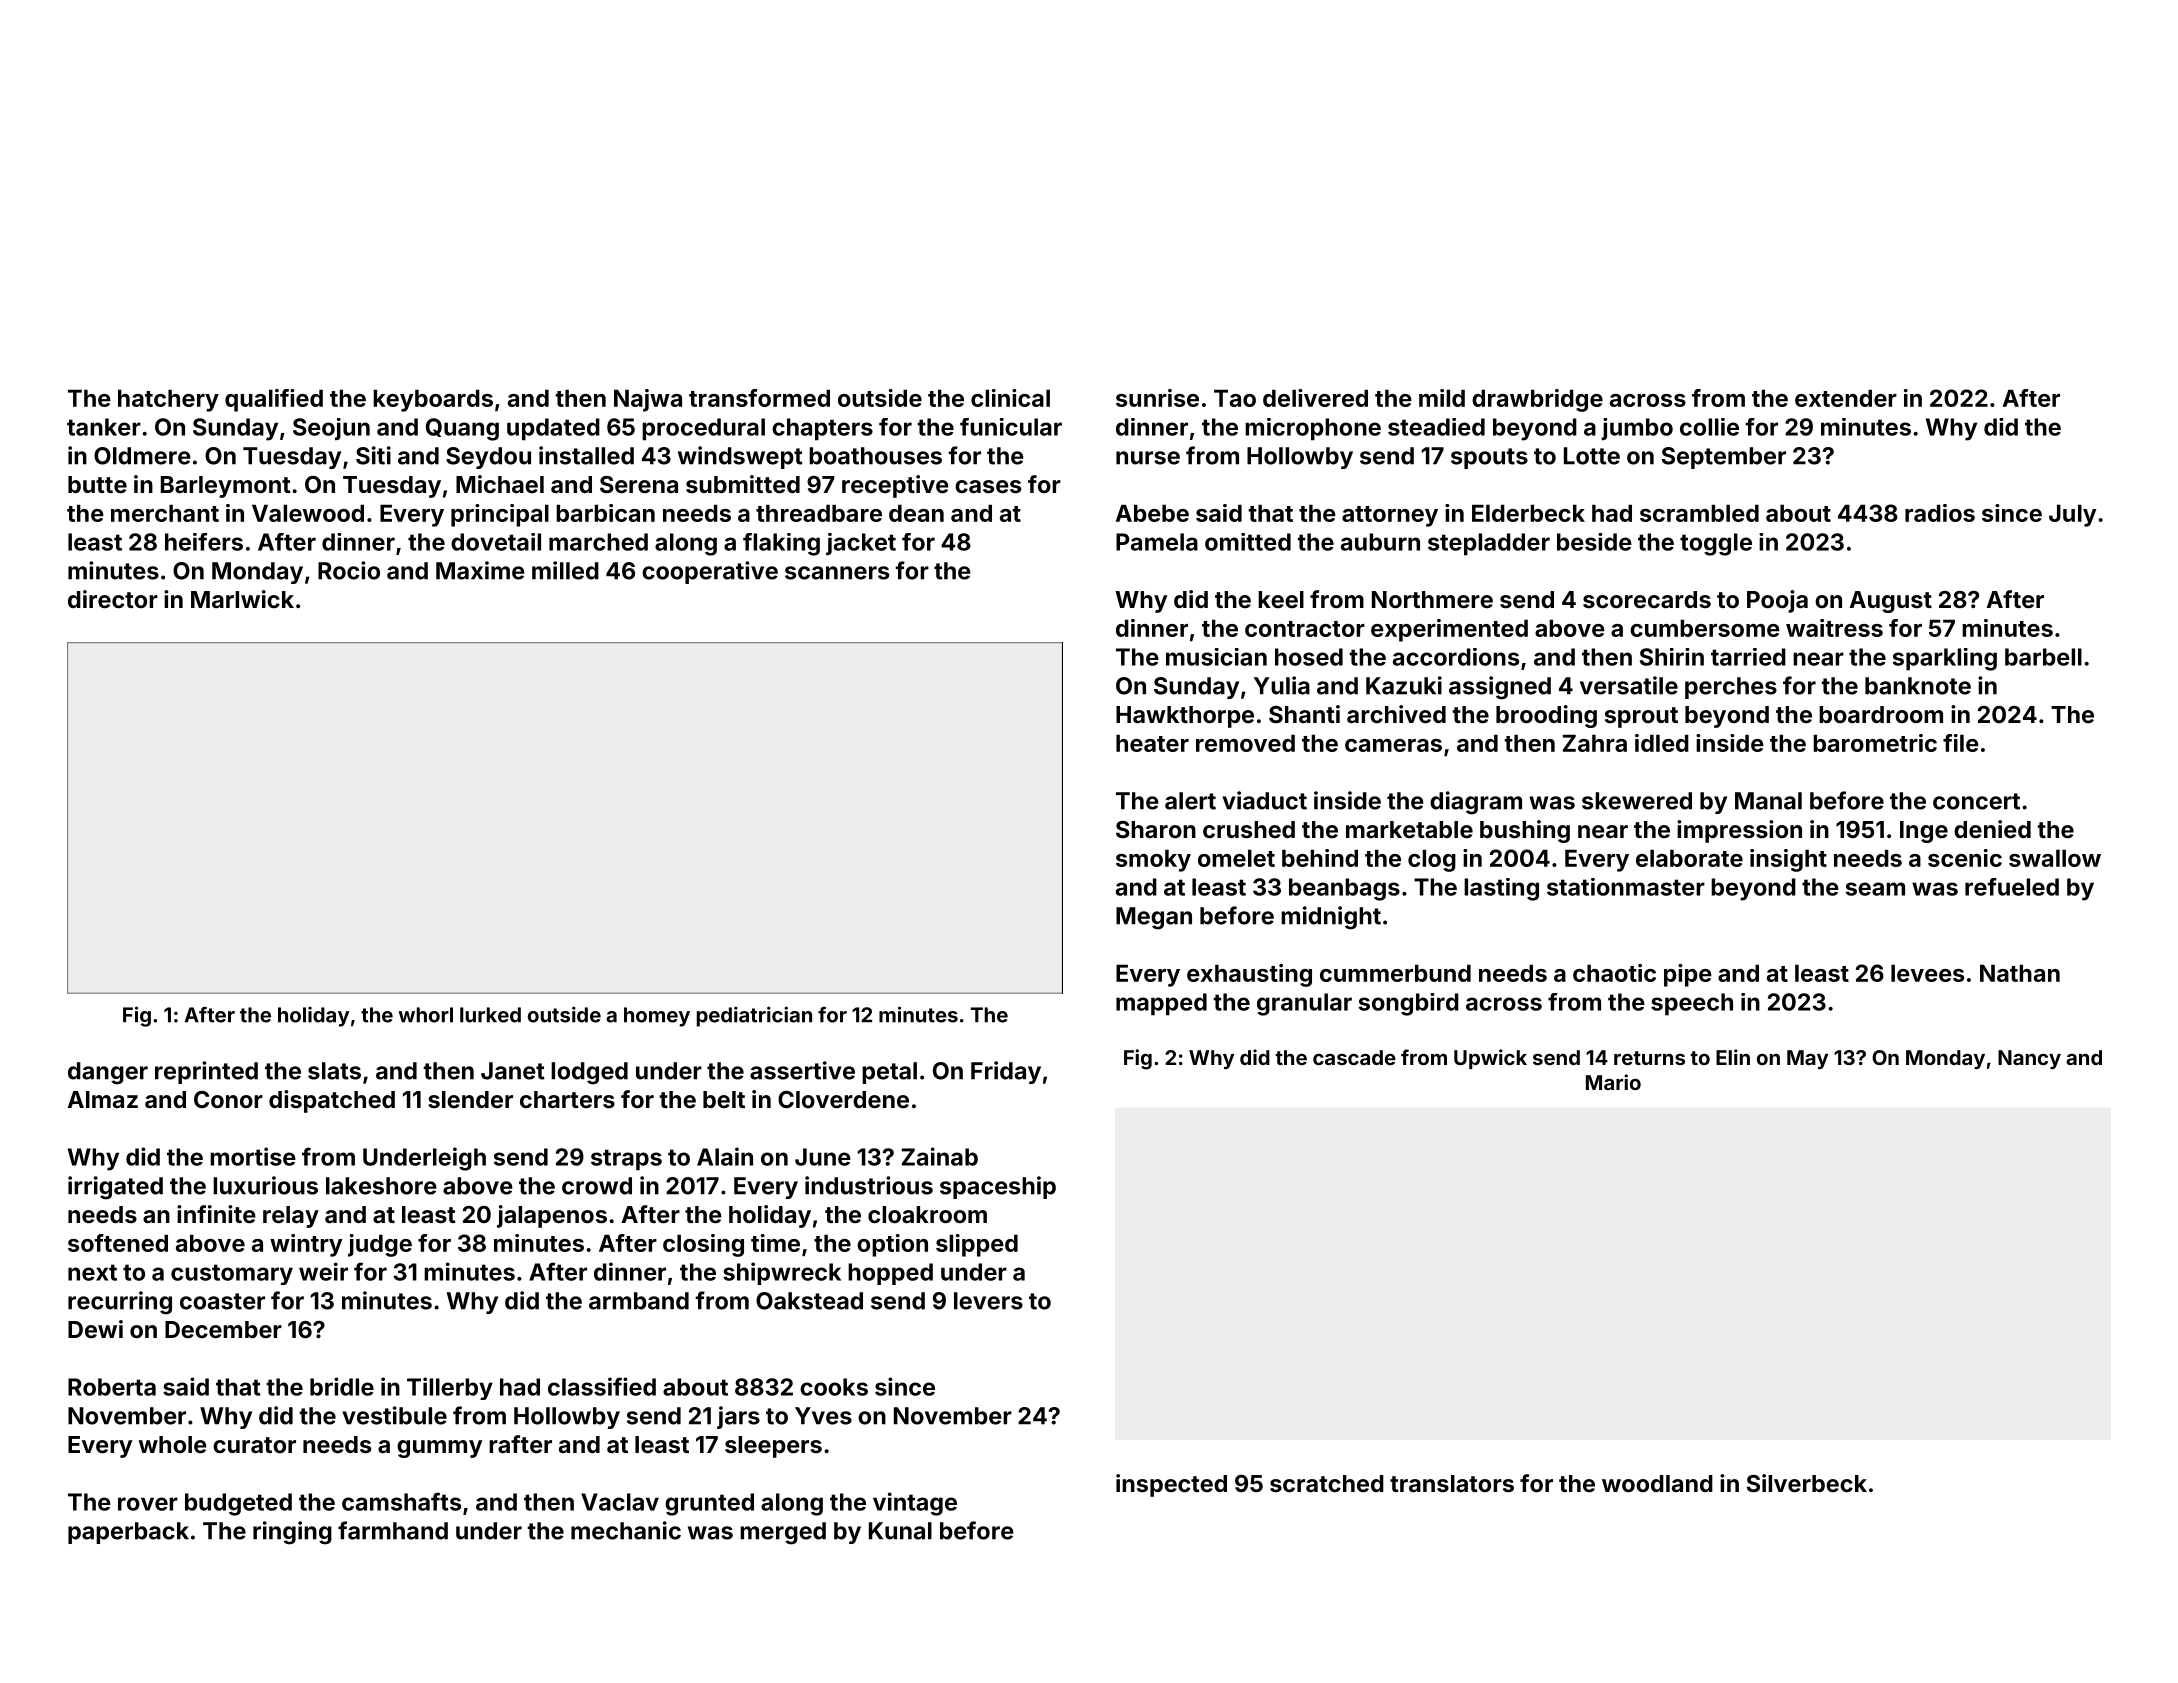 The width and height of the image is (2178, 1683). I want to click on Marlwick, so click(242, 599).
